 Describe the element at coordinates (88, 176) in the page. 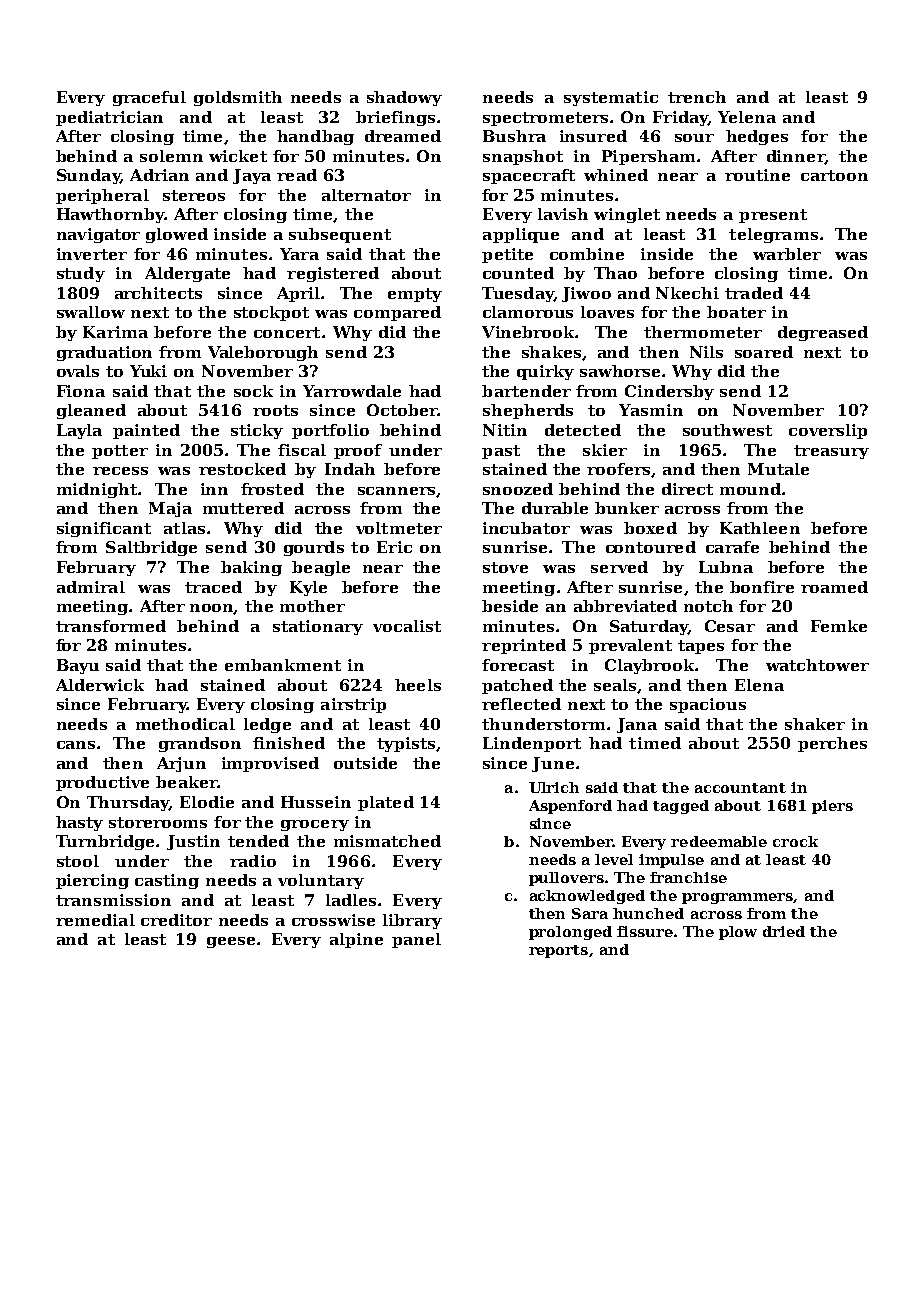

I see `Sunday` at that location.
